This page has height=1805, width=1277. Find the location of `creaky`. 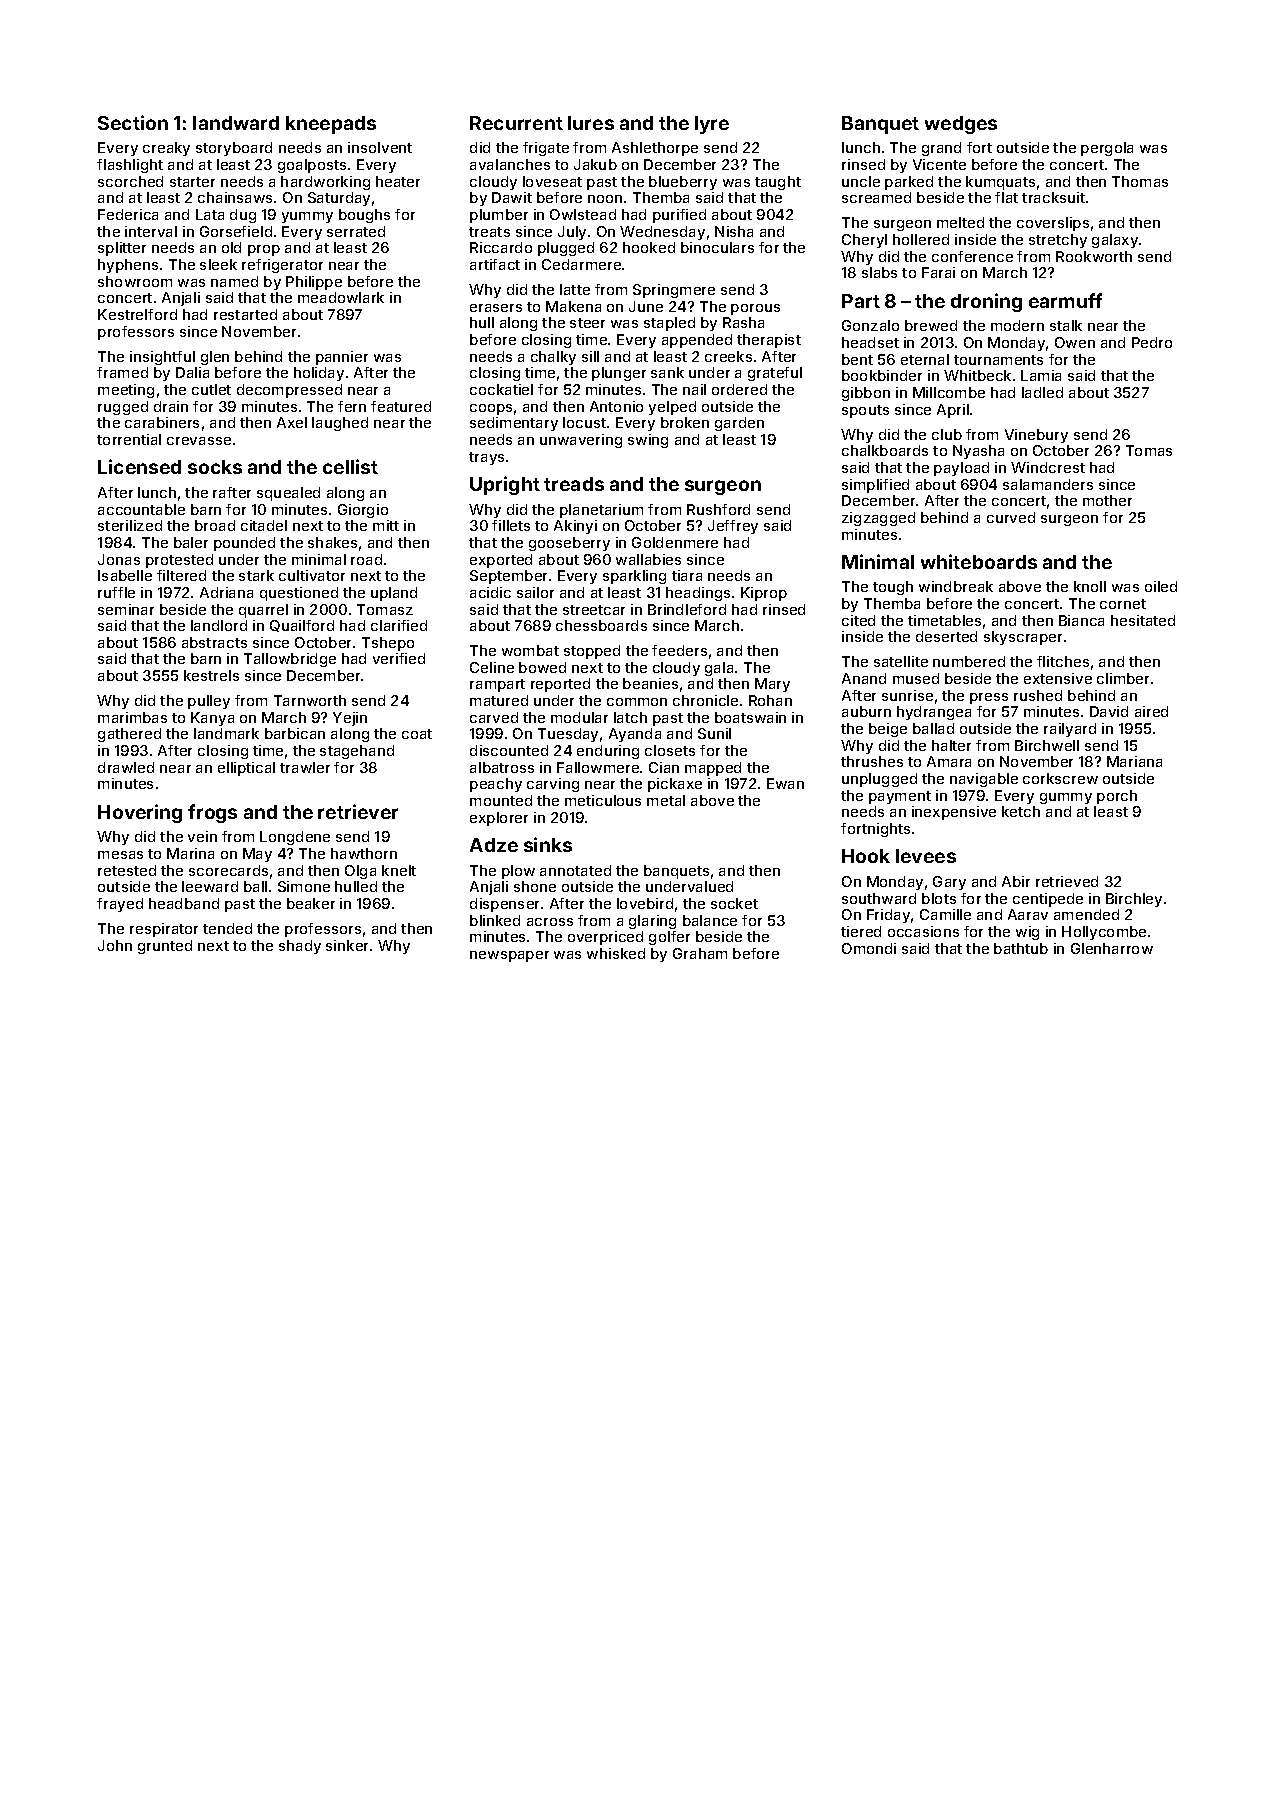

creaky is located at coordinates (166, 149).
